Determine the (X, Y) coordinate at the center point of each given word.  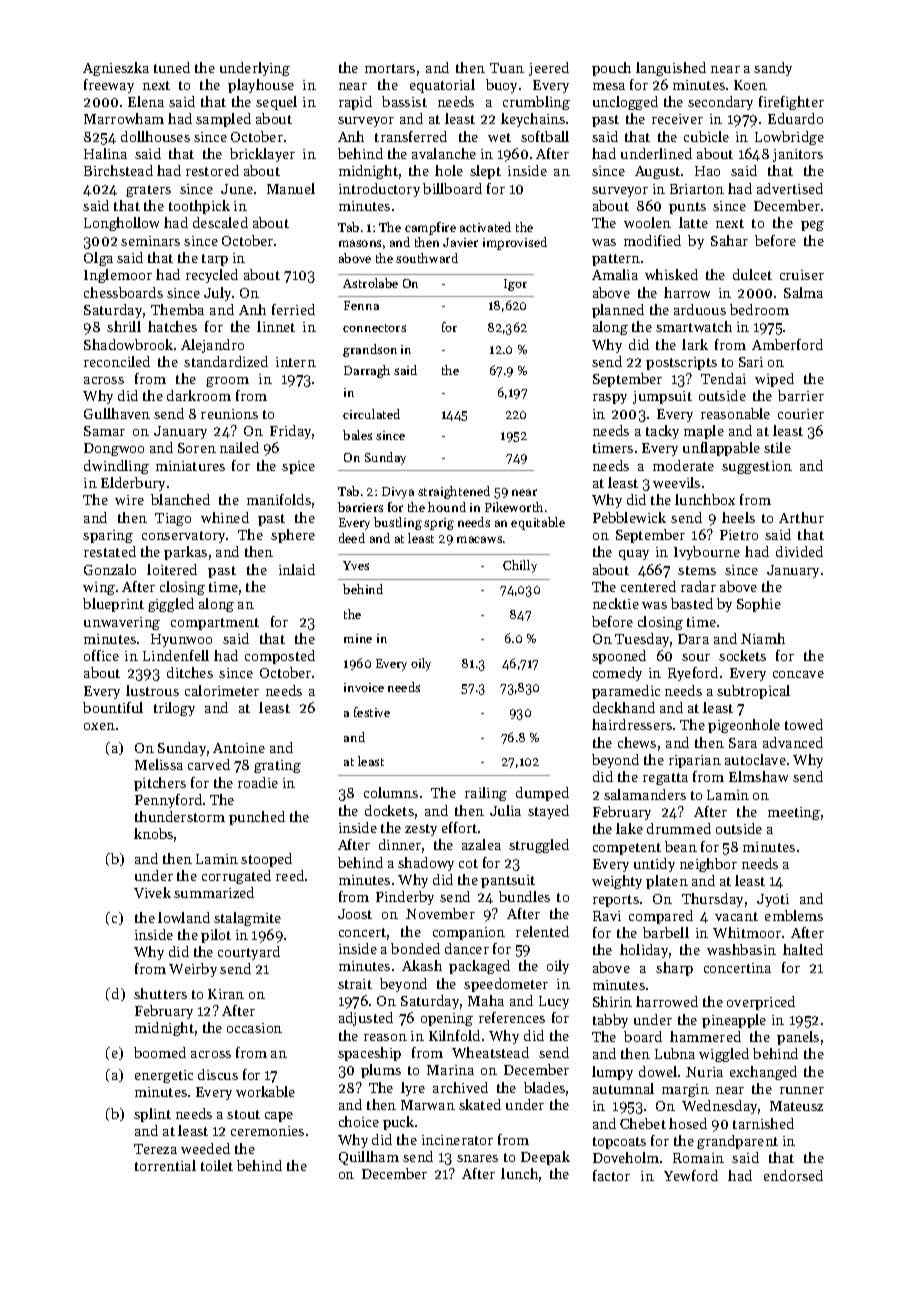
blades (544, 1087)
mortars (390, 68)
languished (671, 69)
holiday (644, 951)
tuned (172, 67)
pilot (216, 936)
